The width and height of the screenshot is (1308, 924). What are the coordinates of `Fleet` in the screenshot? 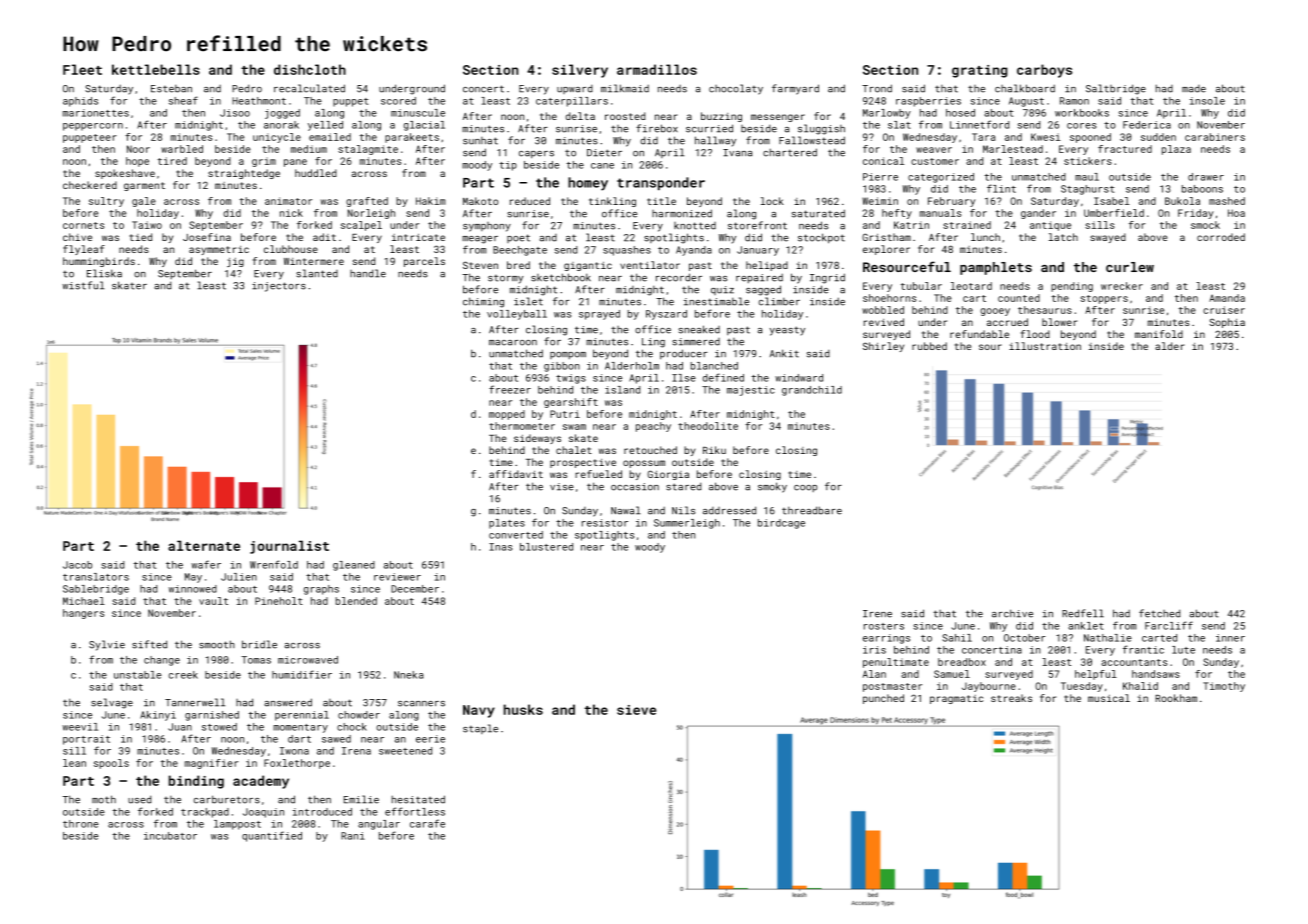 It's located at (82, 69).
